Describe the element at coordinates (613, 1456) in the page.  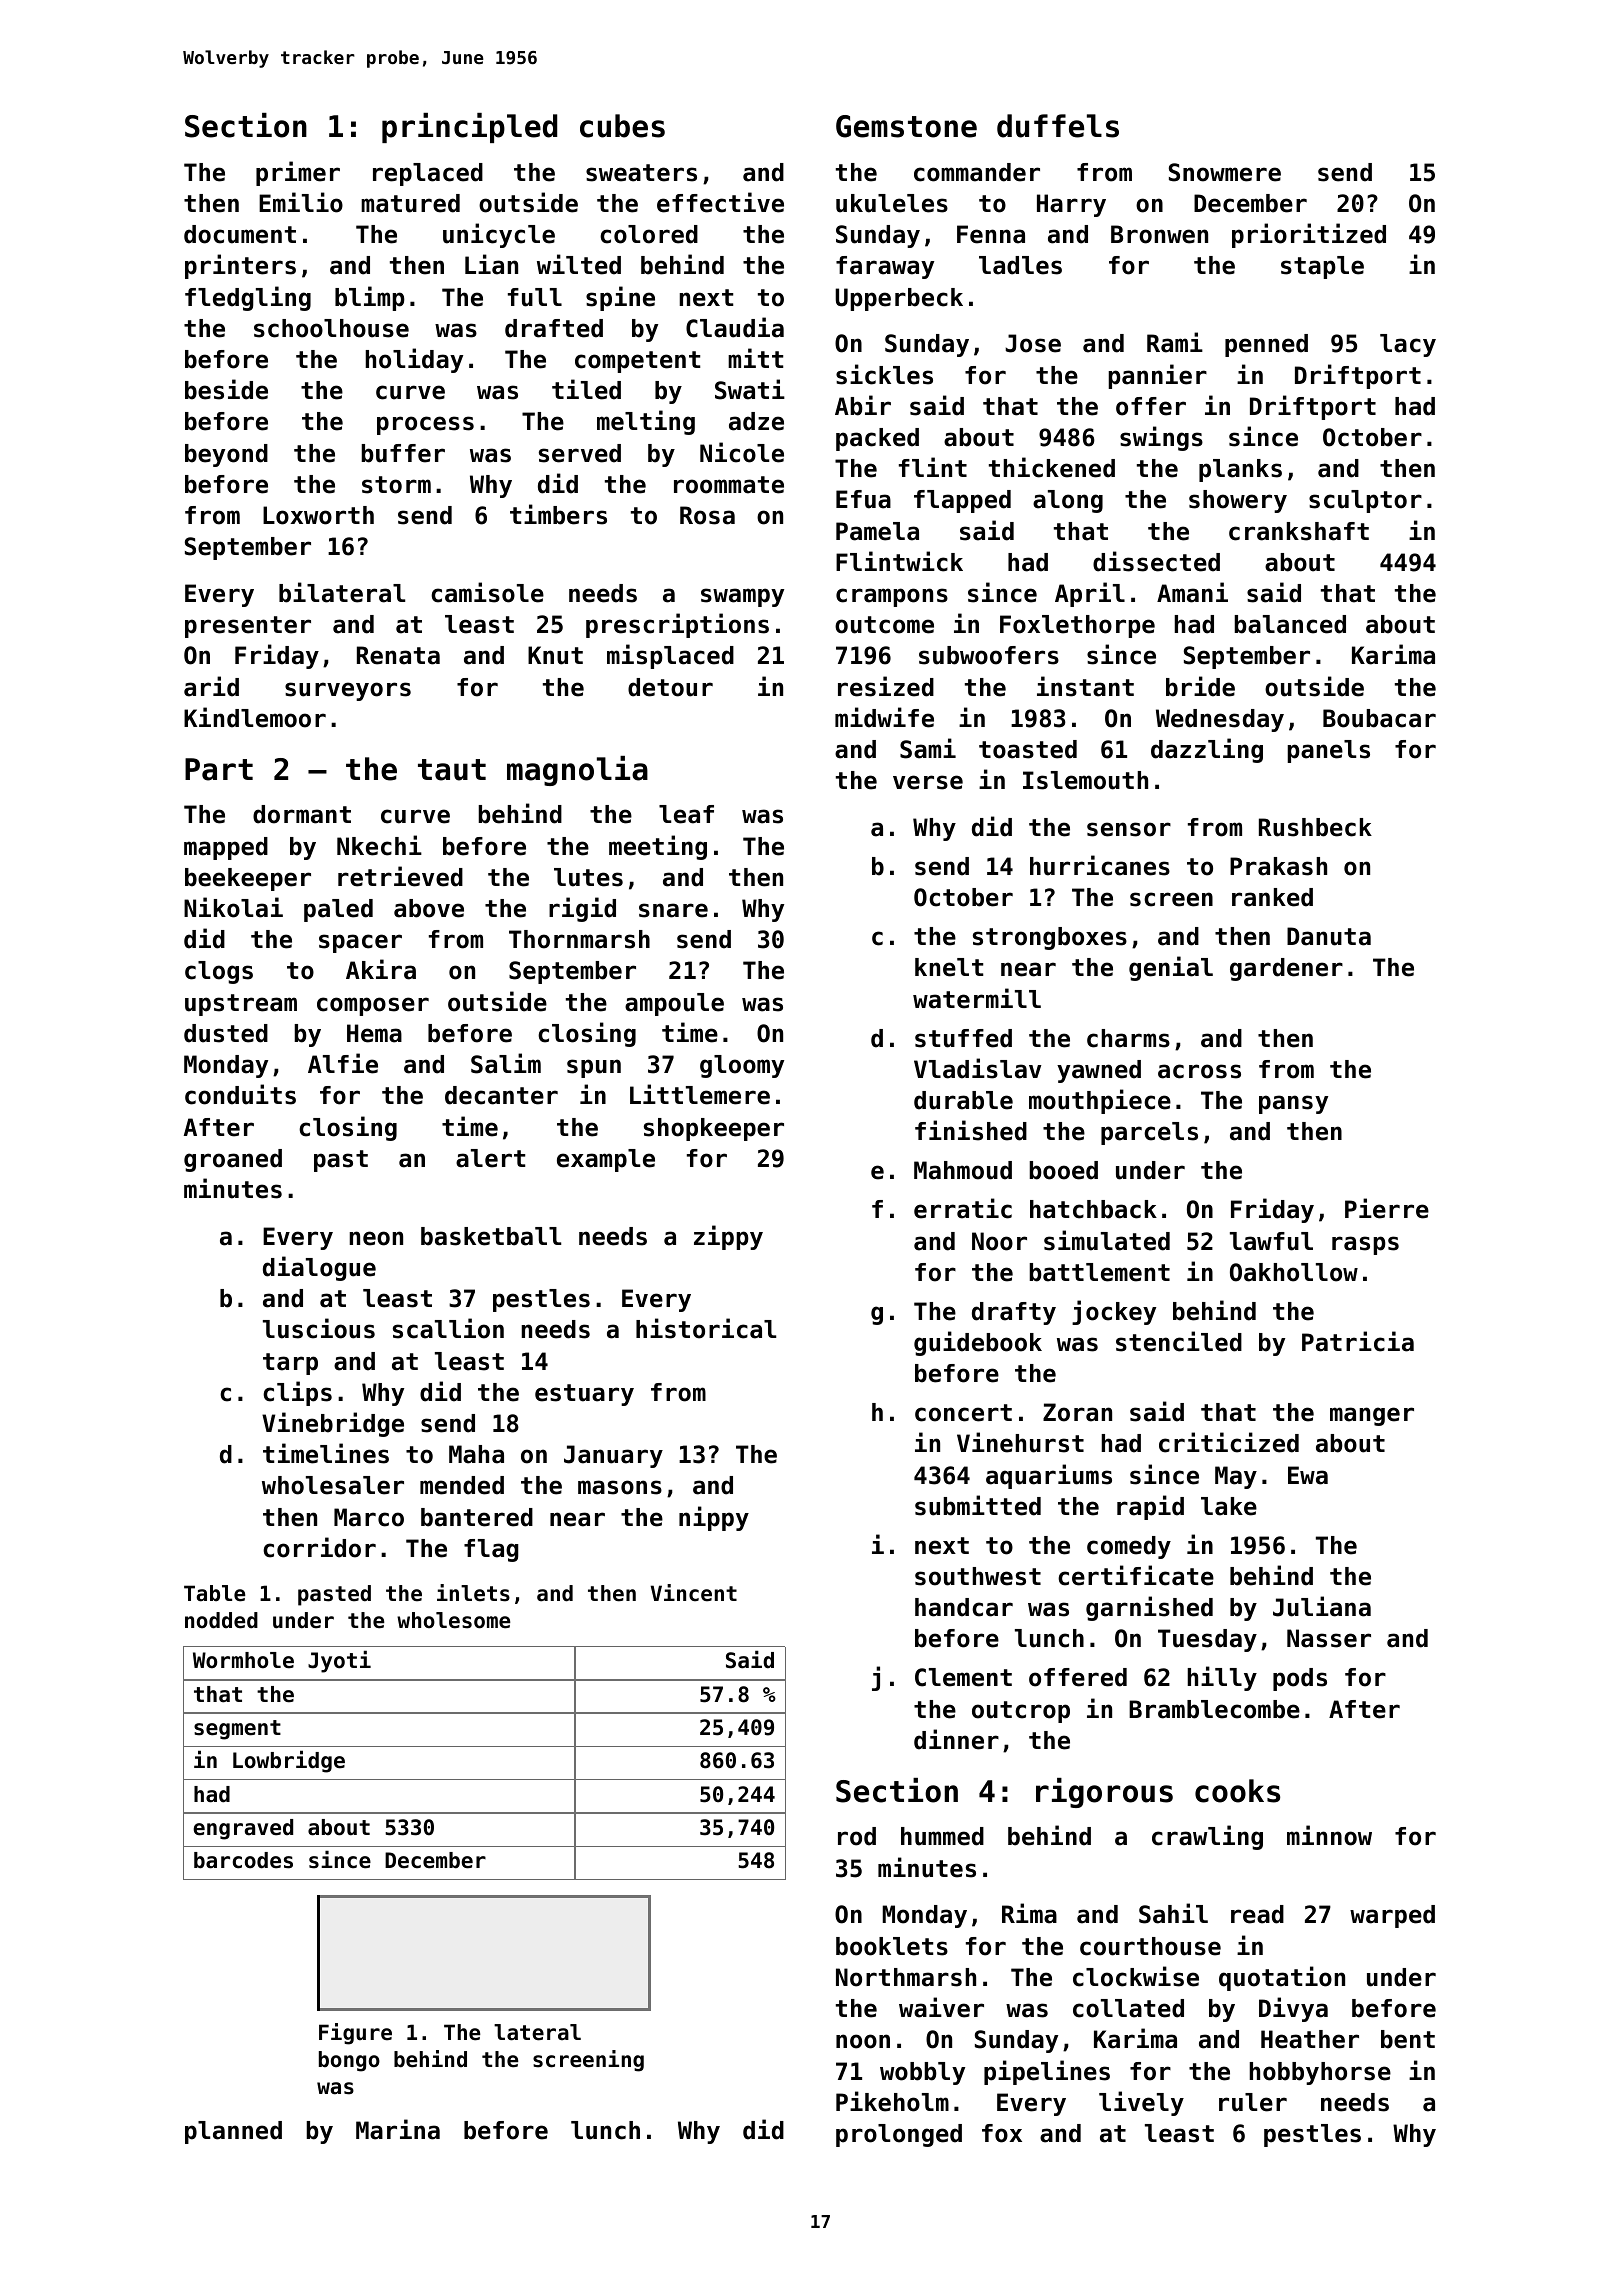
I see `January` at that location.
